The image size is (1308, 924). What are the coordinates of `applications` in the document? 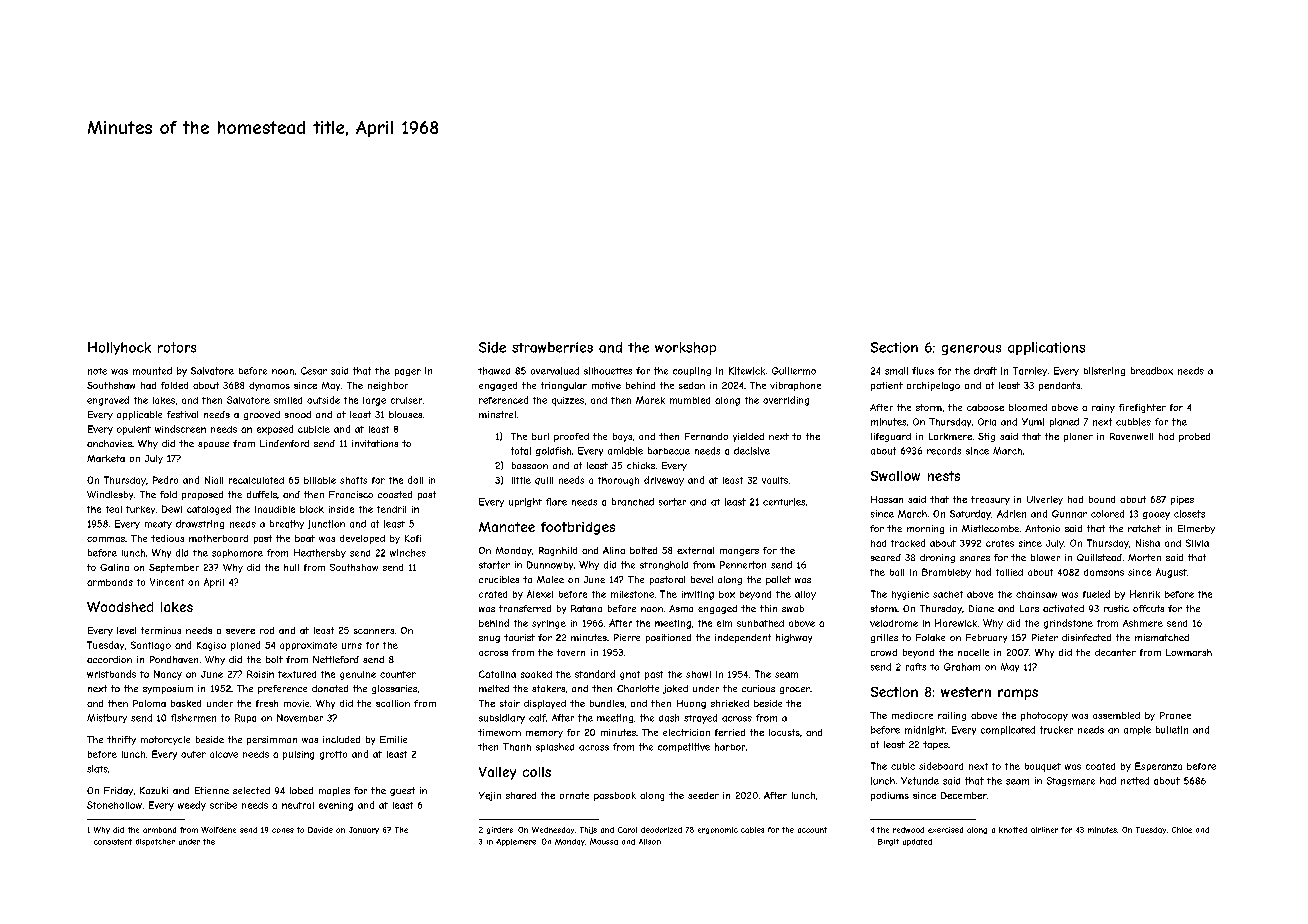 It's located at (1046, 348).
